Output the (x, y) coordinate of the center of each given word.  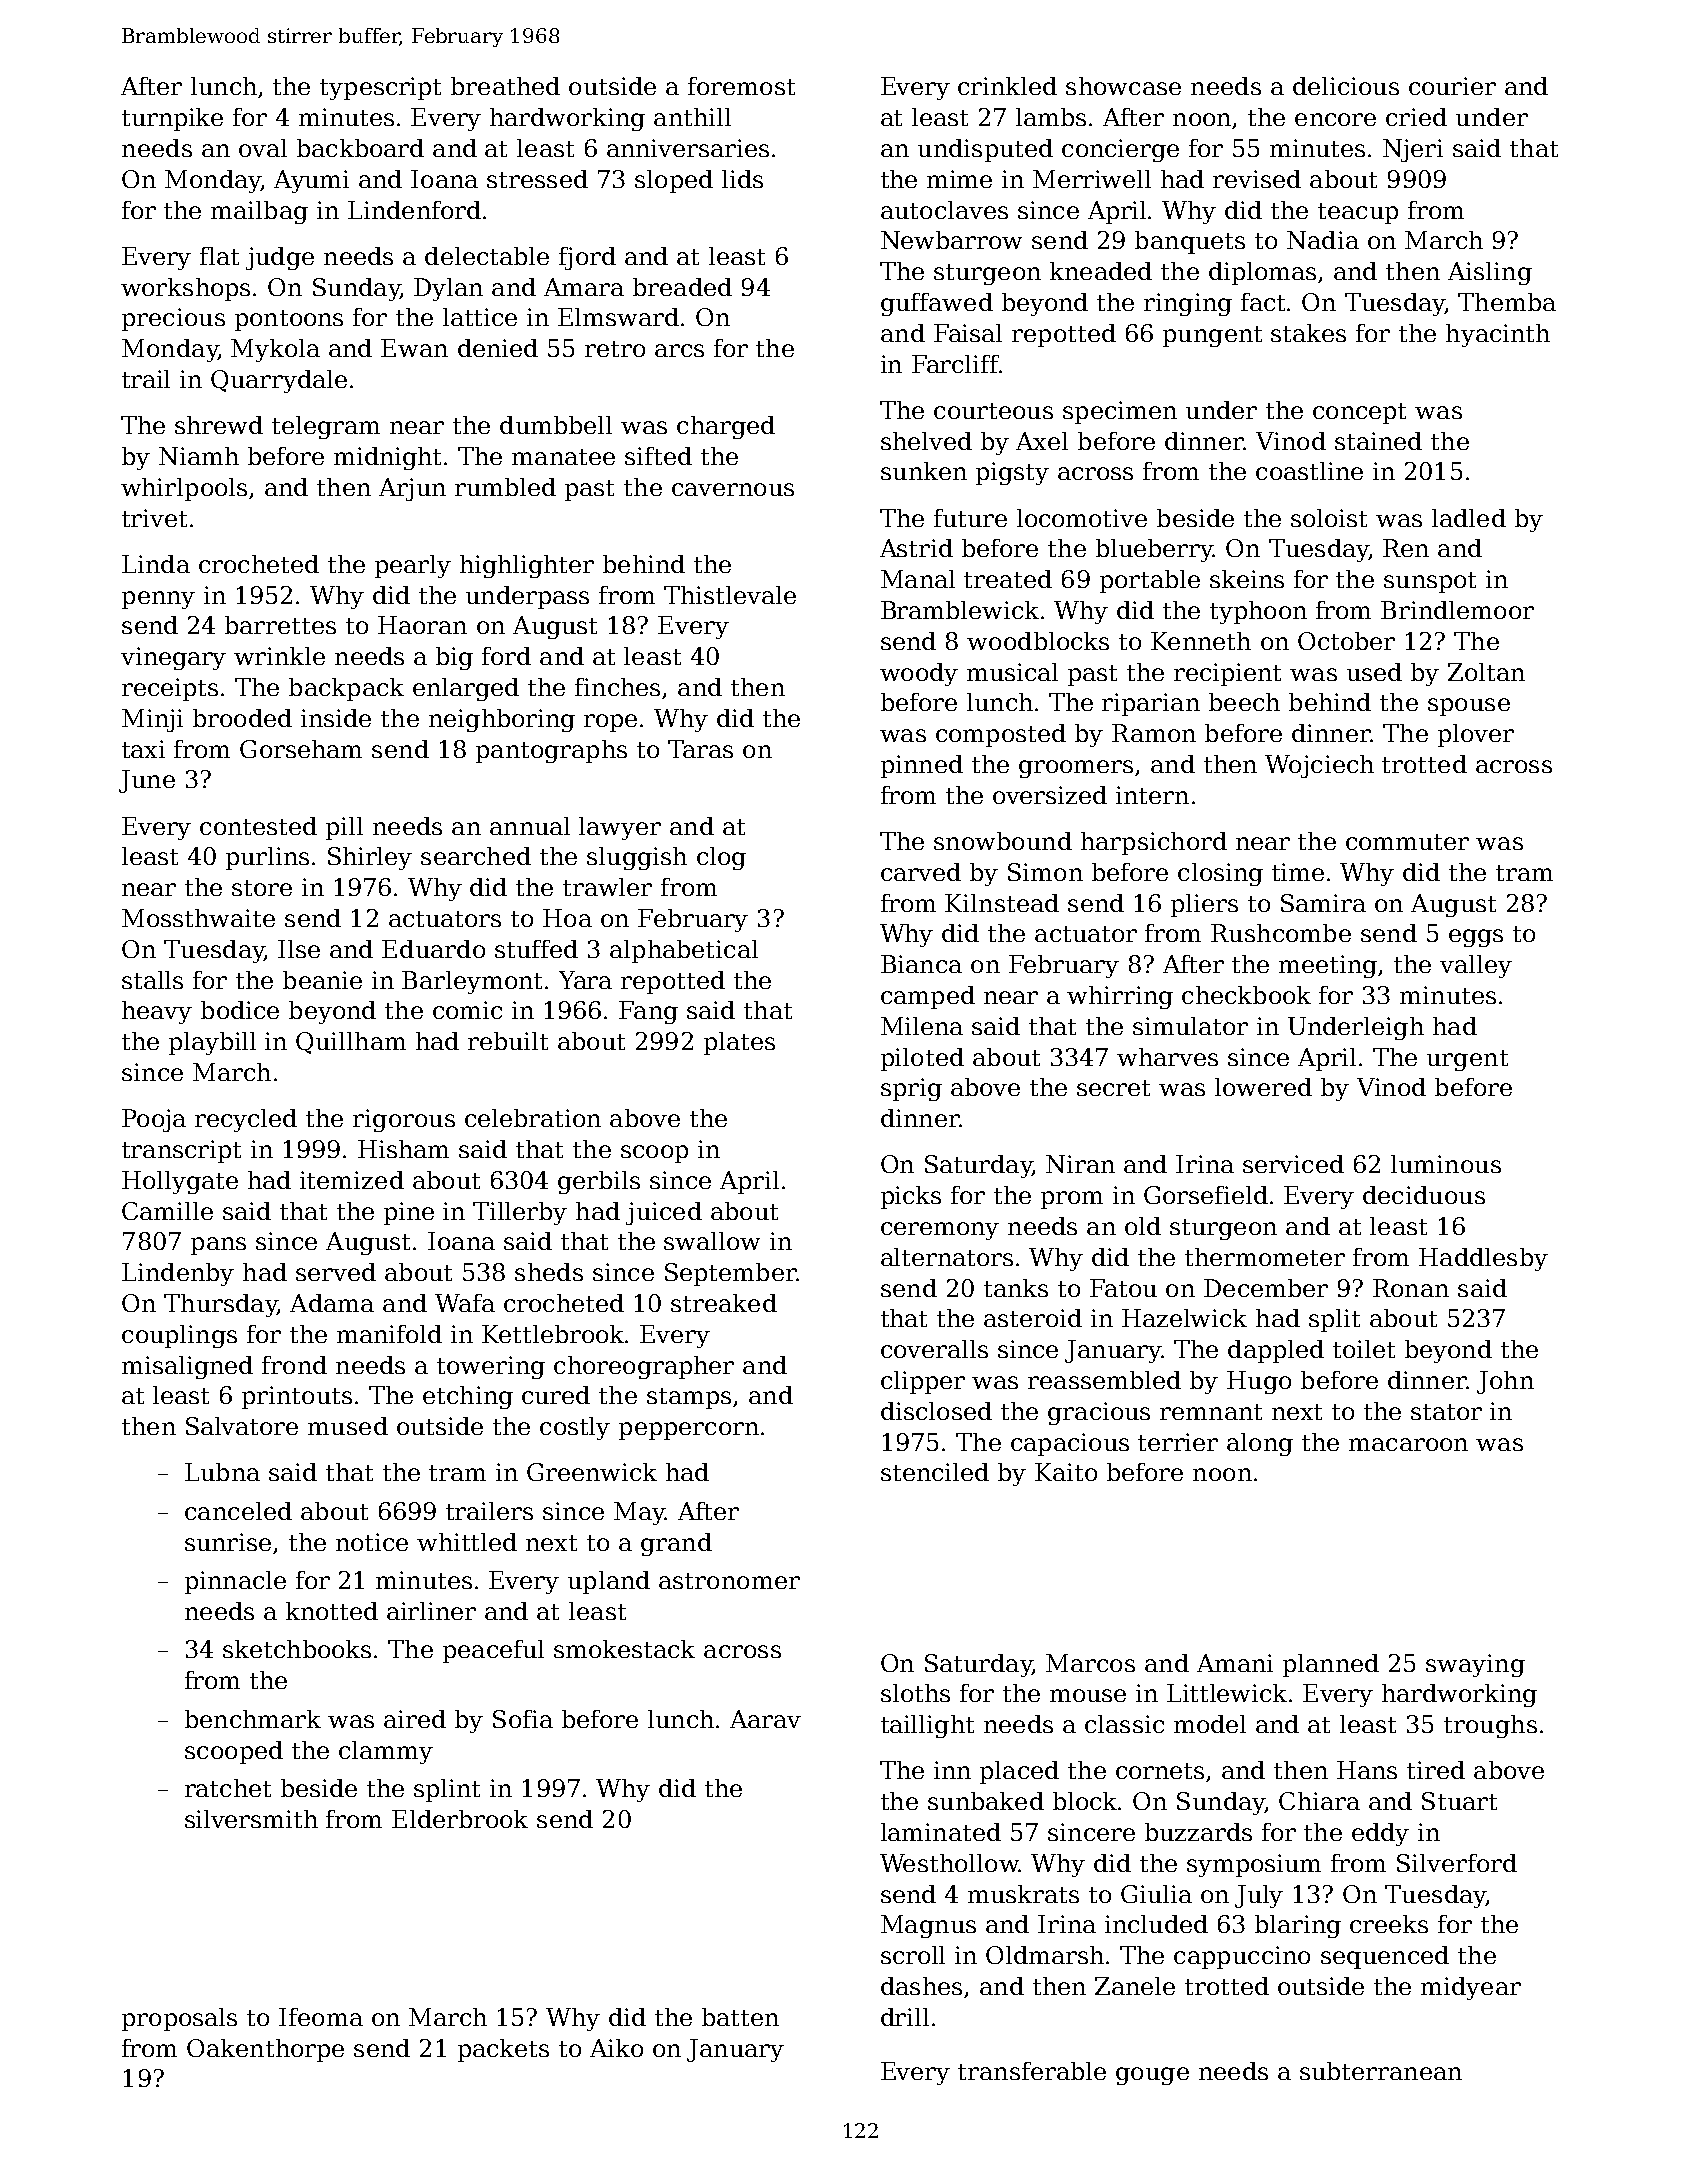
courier (1452, 86)
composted (1001, 735)
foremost (741, 86)
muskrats (1023, 1894)
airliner (431, 1611)
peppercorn (689, 1431)
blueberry (1154, 550)
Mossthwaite (198, 918)
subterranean (1381, 2071)
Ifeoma (321, 2017)
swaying (1475, 1665)
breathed (505, 86)
